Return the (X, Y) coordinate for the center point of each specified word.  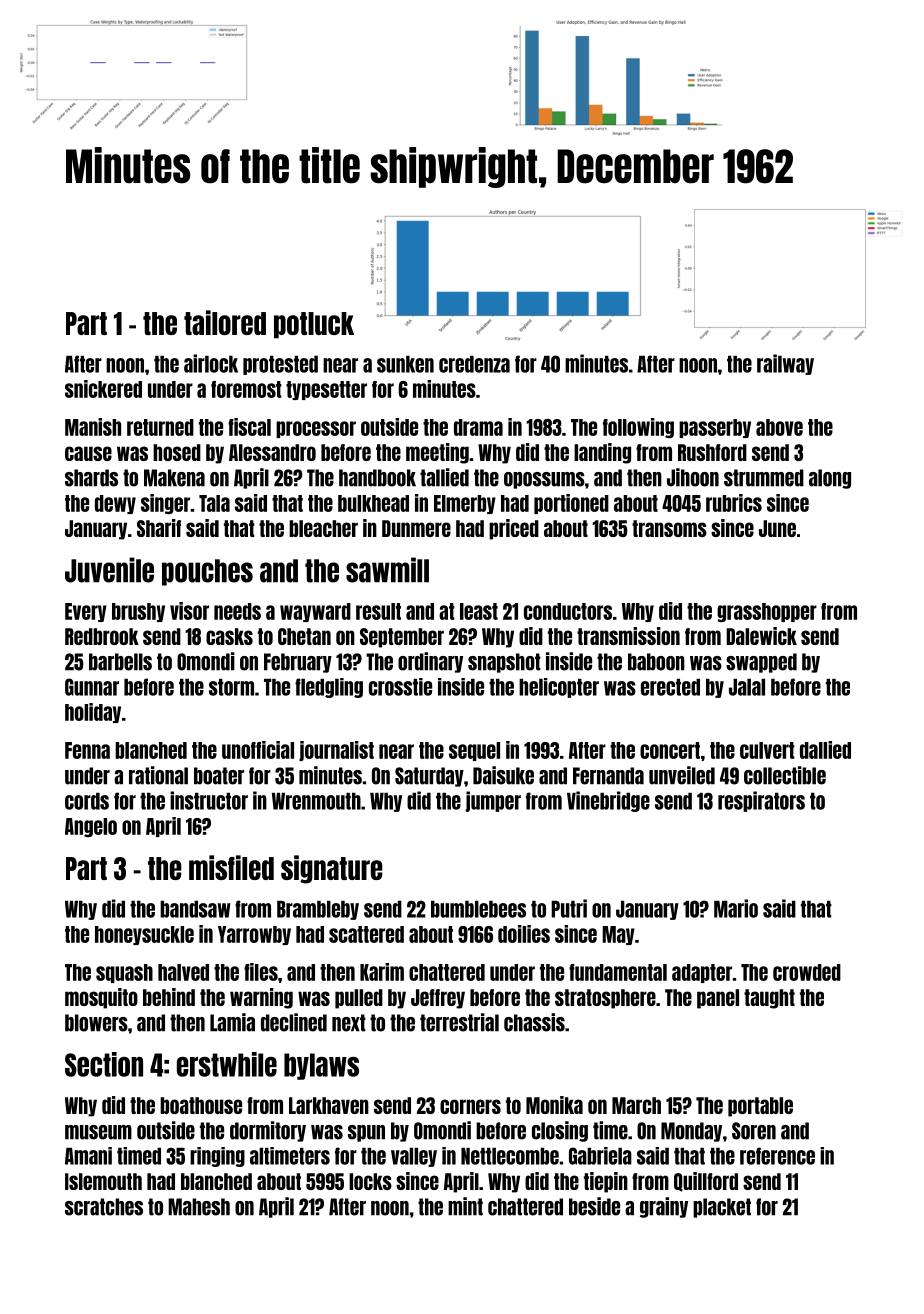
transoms (669, 528)
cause (88, 453)
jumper (493, 801)
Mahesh (199, 1207)
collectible (785, 775)
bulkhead (373, 503)
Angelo (91, 827)
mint (465, 1206)
